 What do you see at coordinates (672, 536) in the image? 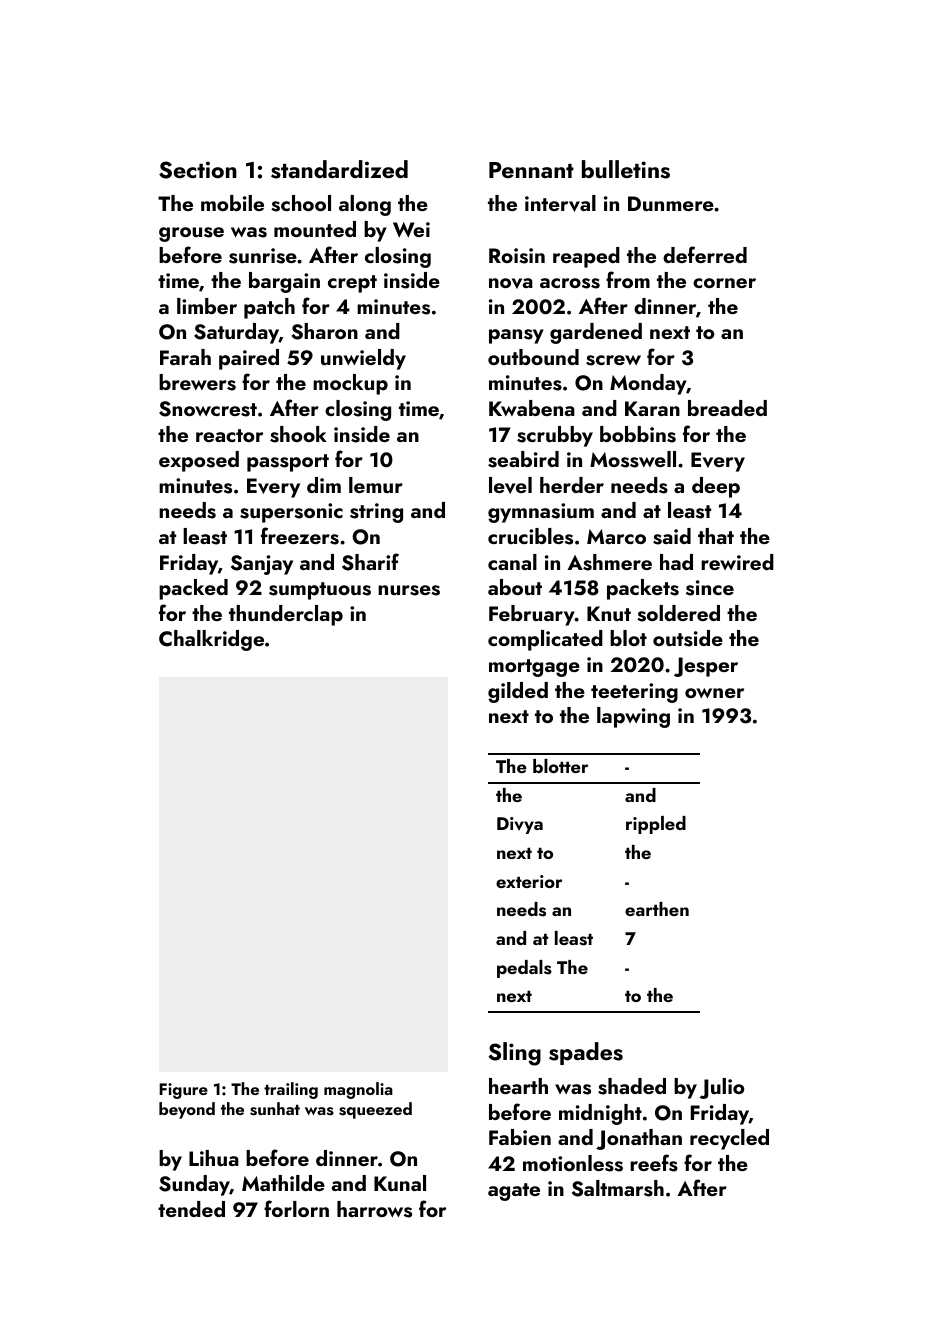
I see `said` at bounding box center [672, 536].
